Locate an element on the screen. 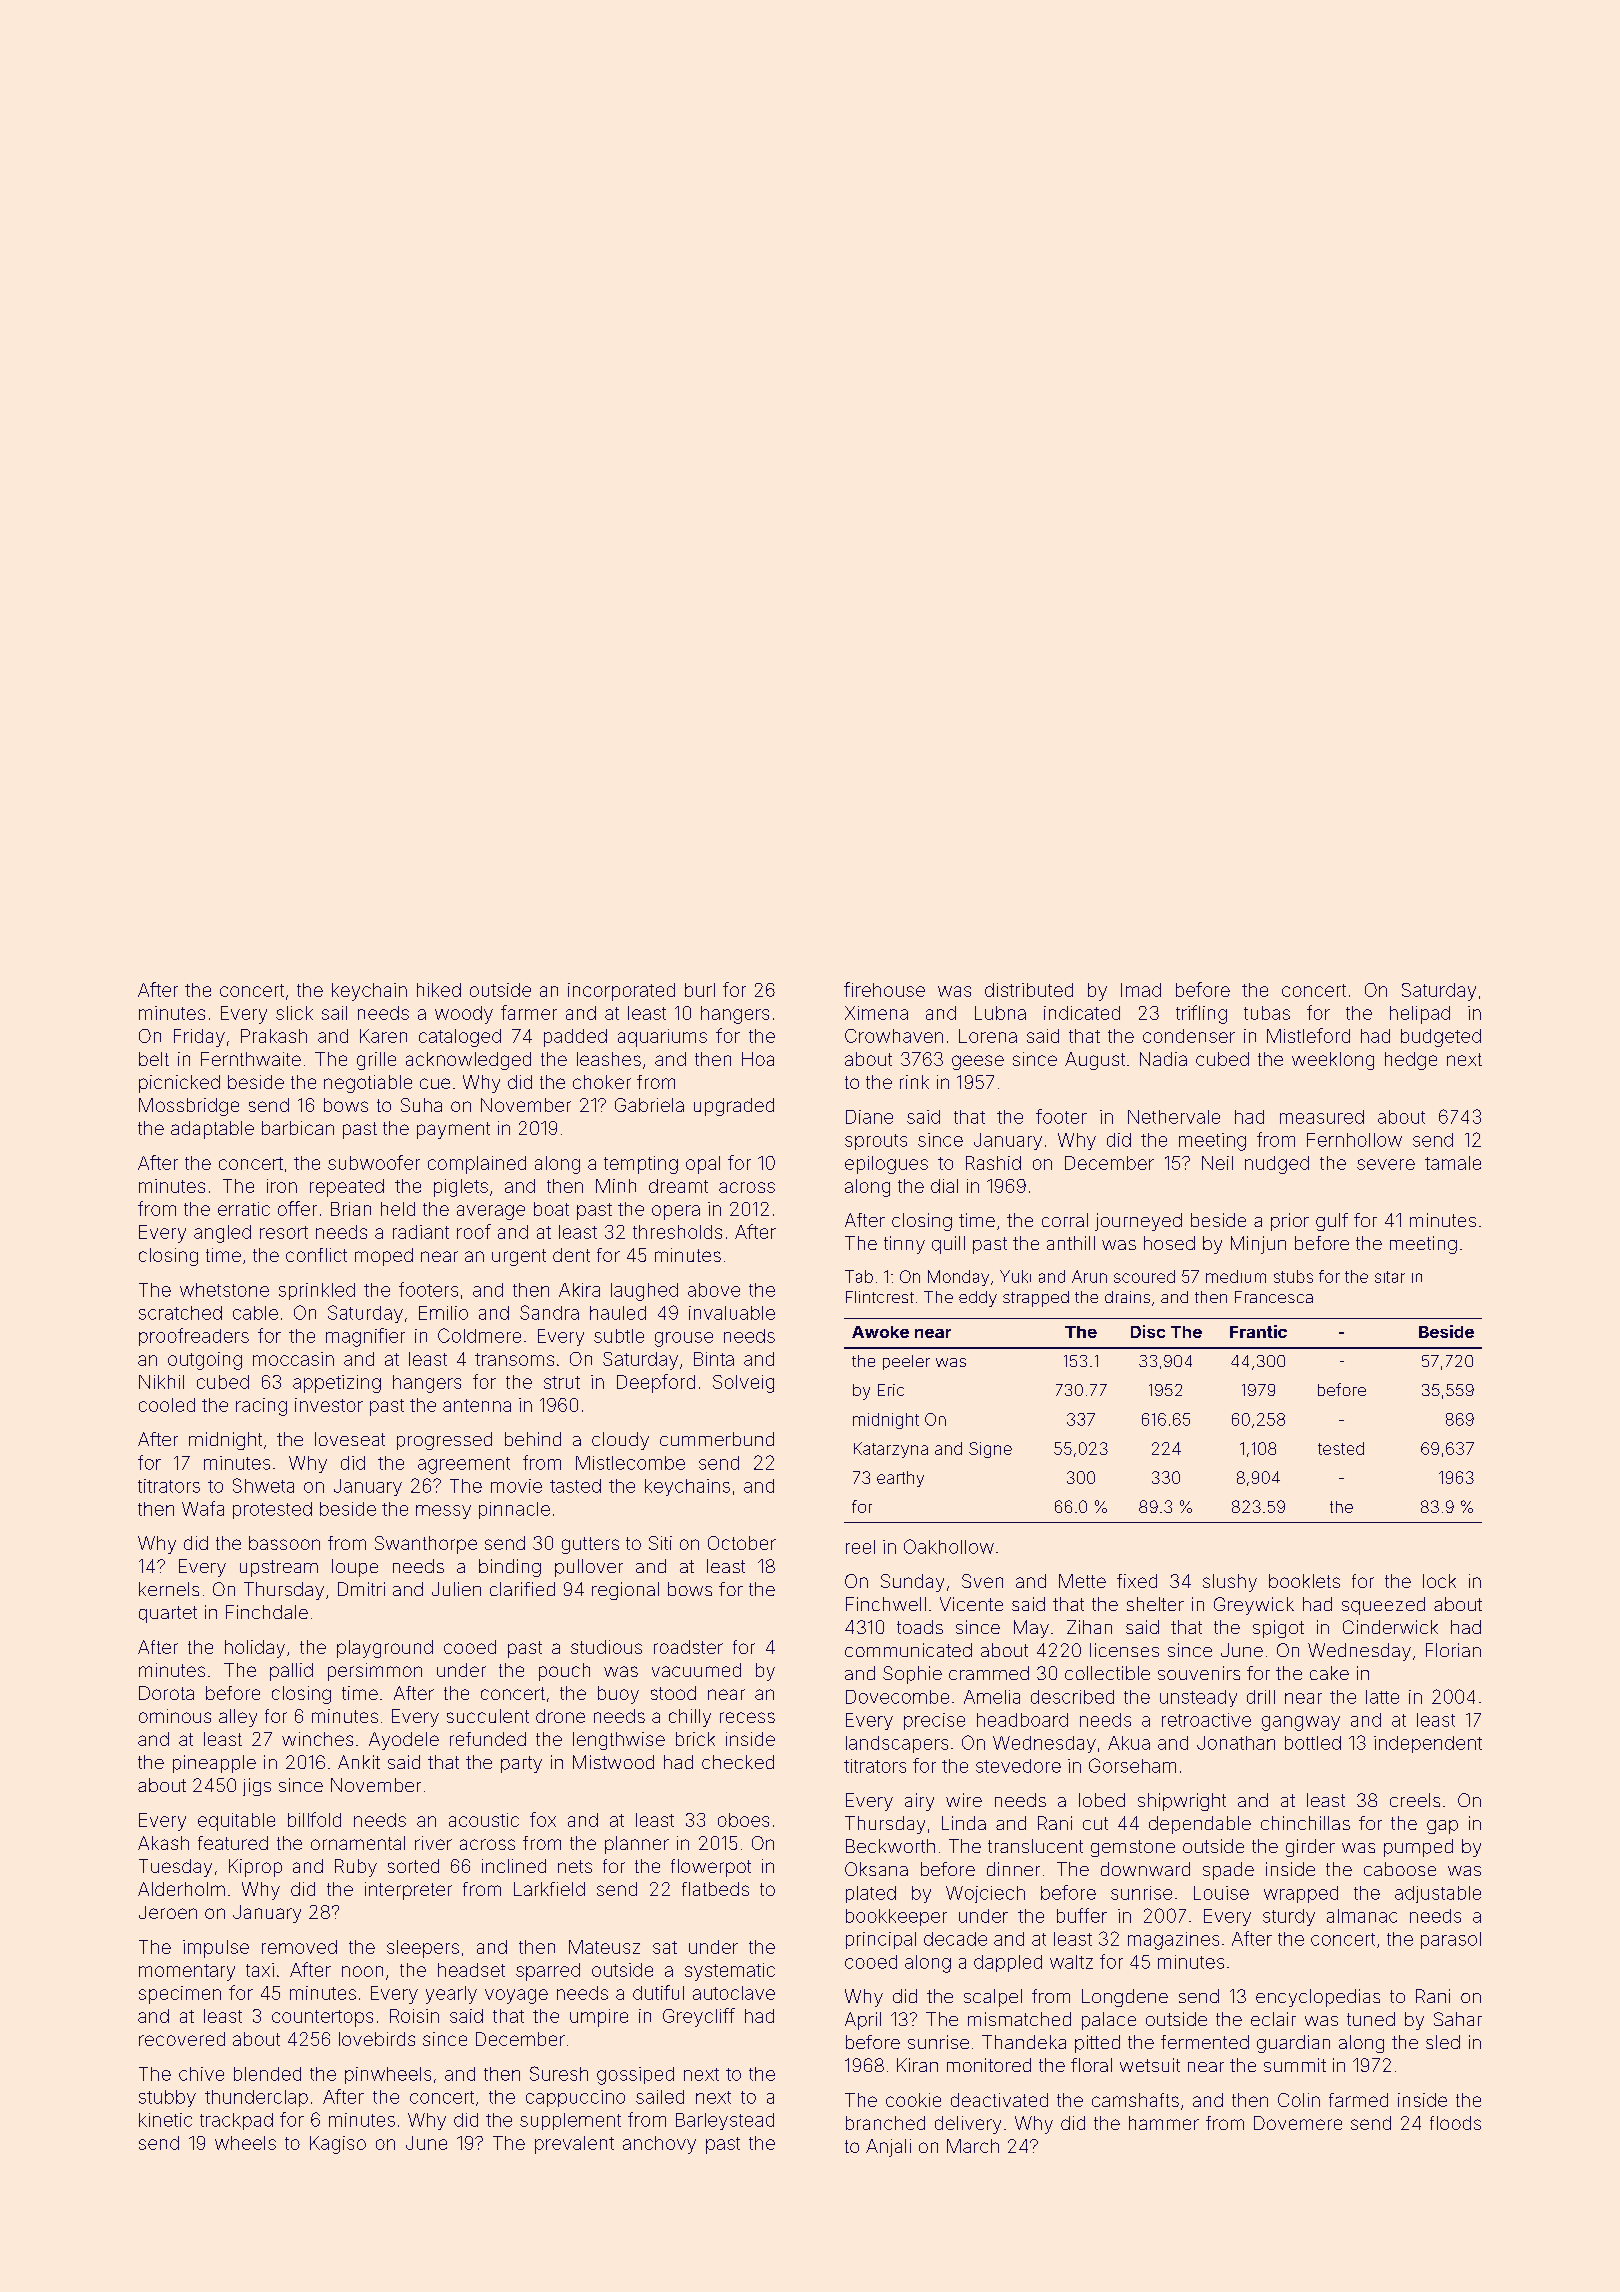 This screenshot has height=2292, width=1620. Solveig is located at coordinates (743, 1384).
